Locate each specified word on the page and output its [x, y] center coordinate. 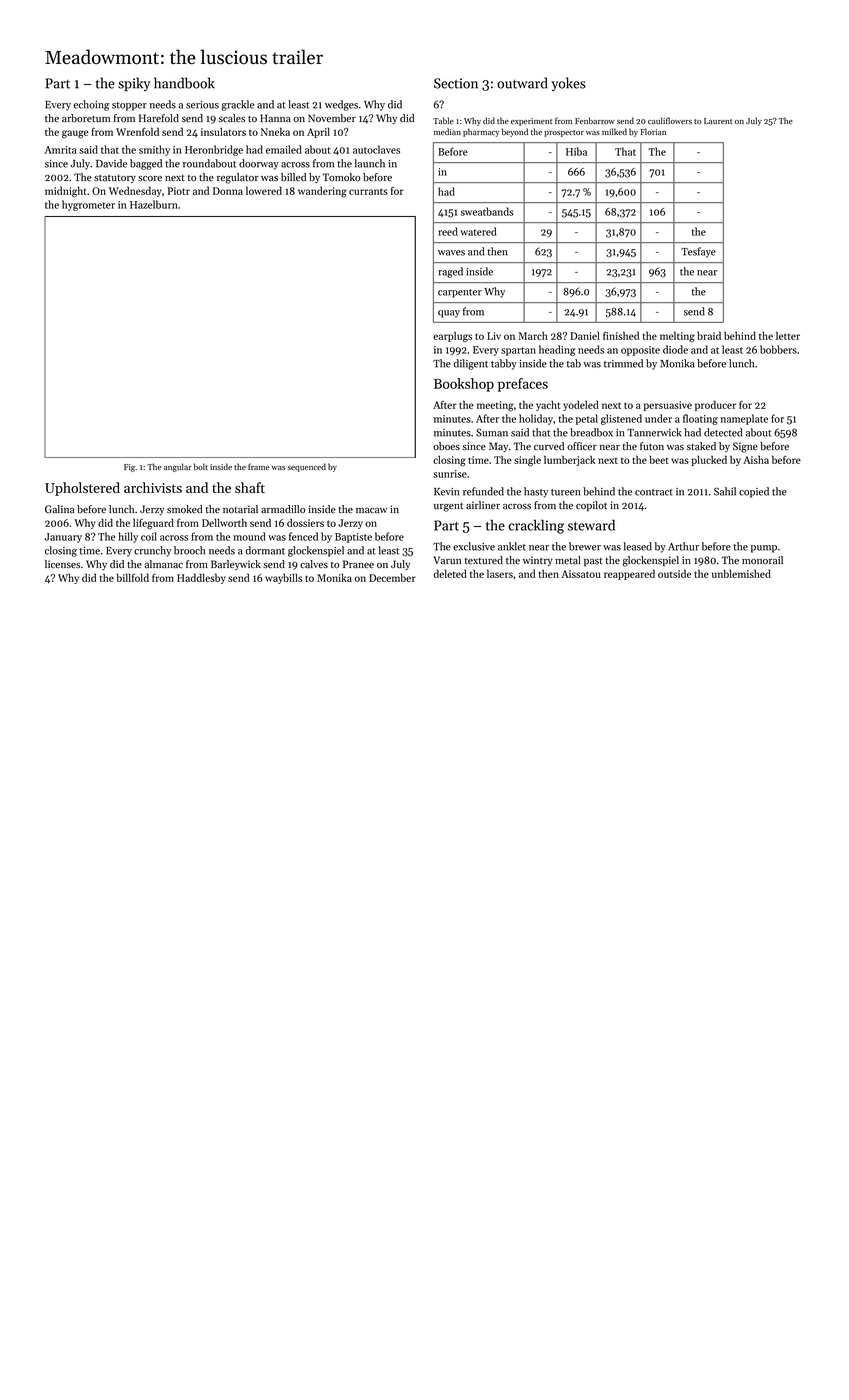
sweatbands [487, 211]
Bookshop [464, 385]
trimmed [623, 363]
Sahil [725, 491]
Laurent [718, 121]
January [63, 538]
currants [368, 191]
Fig [129, 468]
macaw [371, 510]
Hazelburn [154, 204]
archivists [153, 487]
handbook [184, 83]
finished [621, 335]
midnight [65, 192]
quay [449, 314]
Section [456, 83]
